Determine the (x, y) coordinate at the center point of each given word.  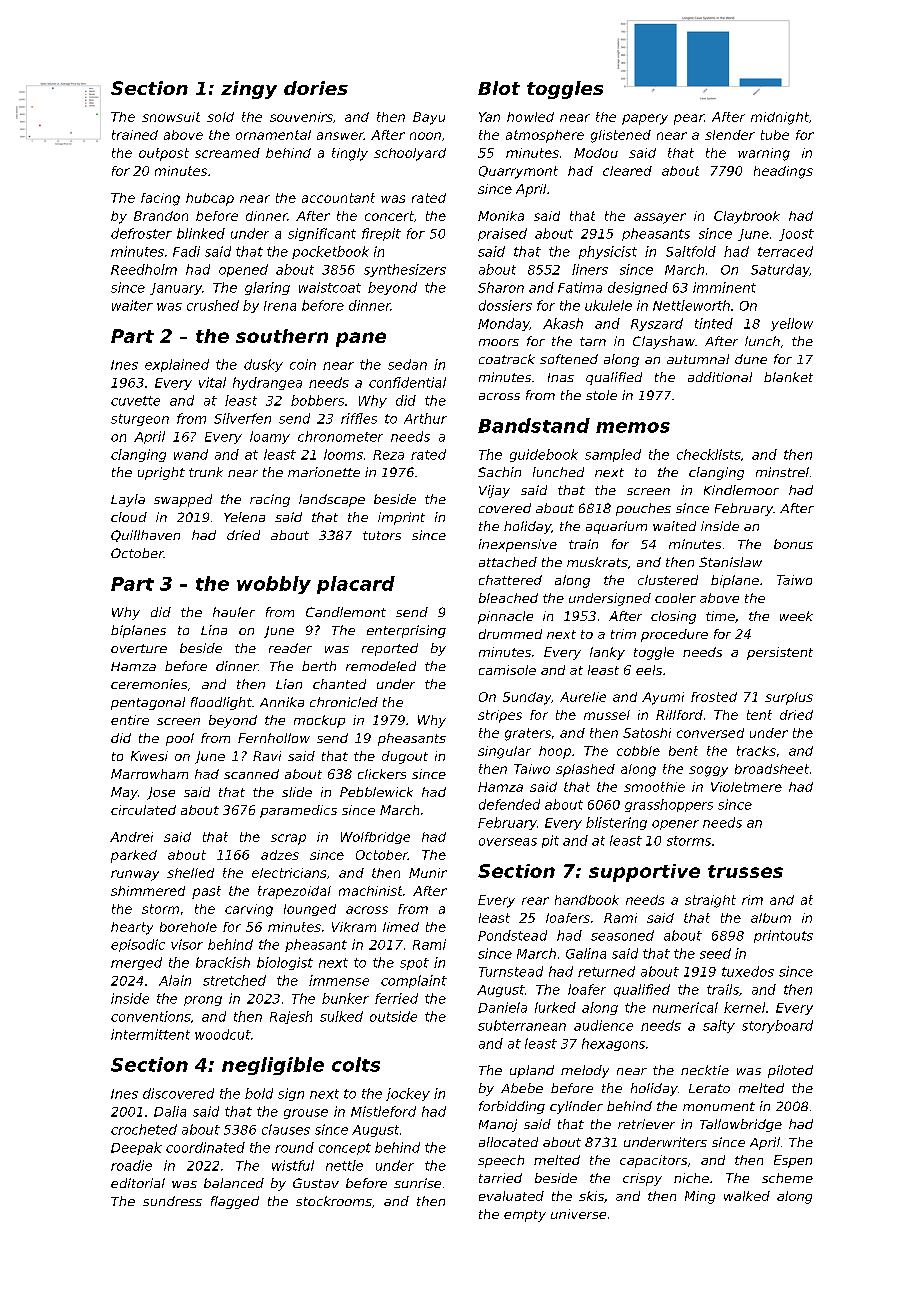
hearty (132, 928)
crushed (213, 305)
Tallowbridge (741, 1125)
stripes (500, 716)
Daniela (502, 1007)
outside (393, 1016)
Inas (561, 377)
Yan (489, 117)
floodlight (221, 703)
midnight (780, 118)
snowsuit (171, 117)
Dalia (170, 1111)
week (796, 616)
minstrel (782, 472)
